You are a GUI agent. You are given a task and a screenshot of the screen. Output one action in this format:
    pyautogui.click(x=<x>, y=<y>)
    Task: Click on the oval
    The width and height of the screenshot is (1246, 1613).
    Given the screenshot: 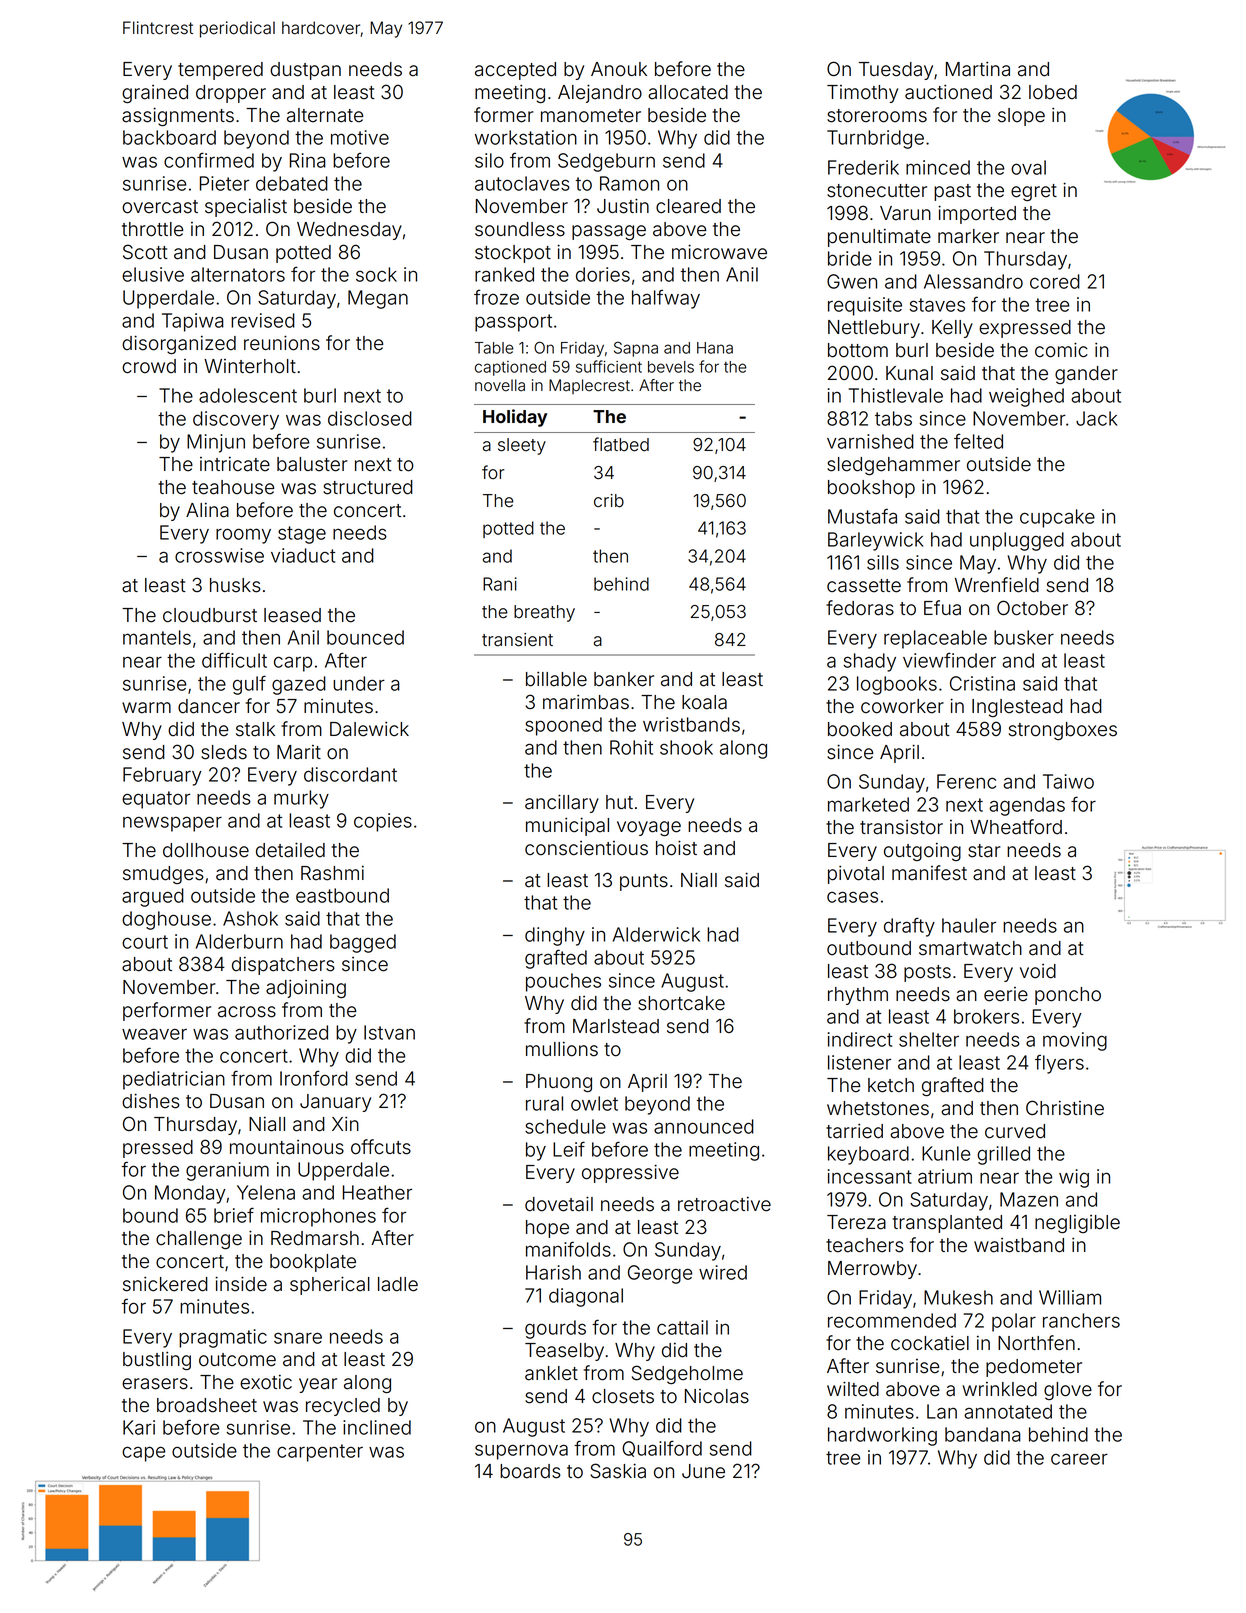 What is the action you would take?
    pyautogui.click(x=1028, y=167)
